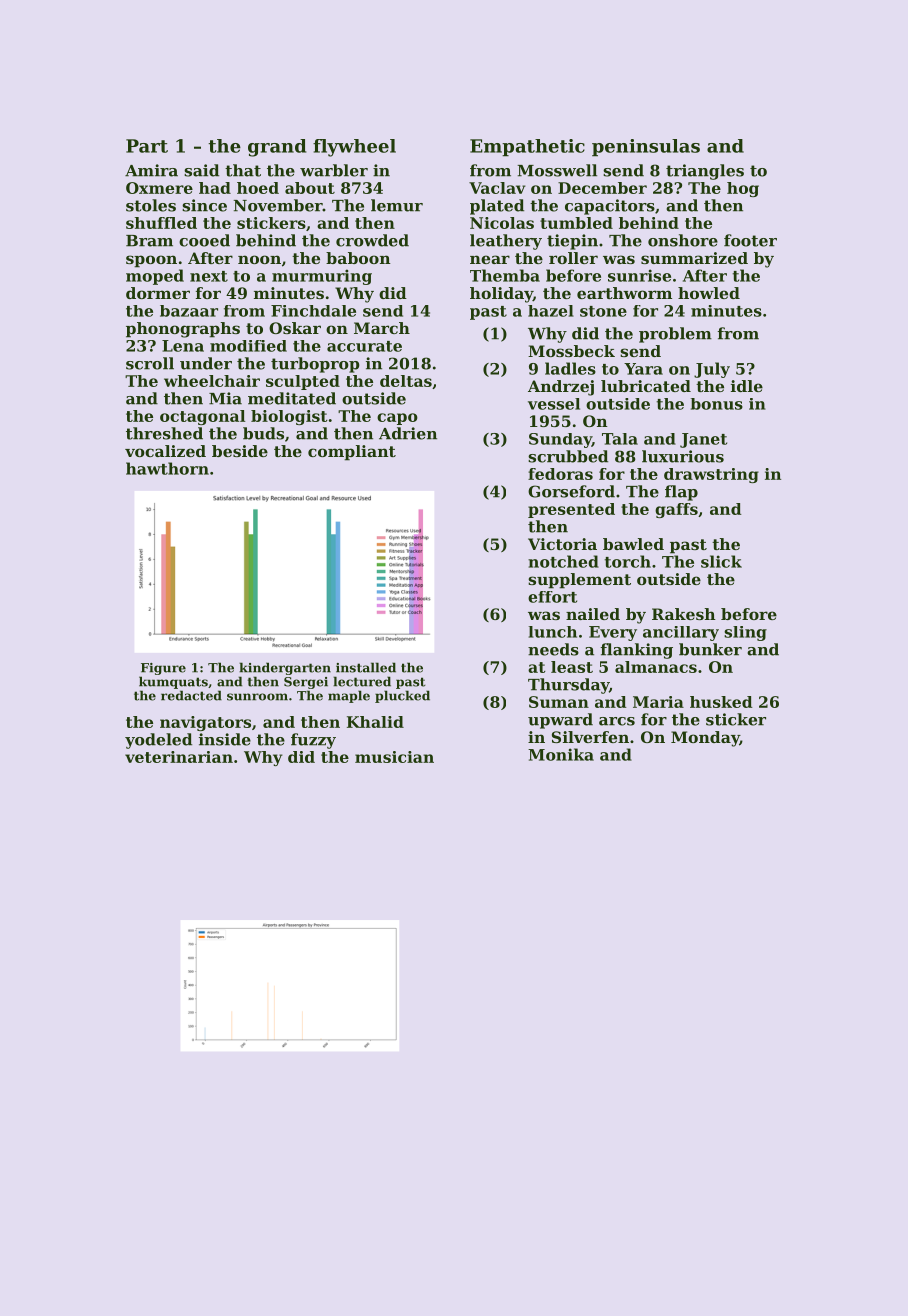  Describe the element at coordinates (617, 721) in the screenshot. I see `arcs` at that location.
